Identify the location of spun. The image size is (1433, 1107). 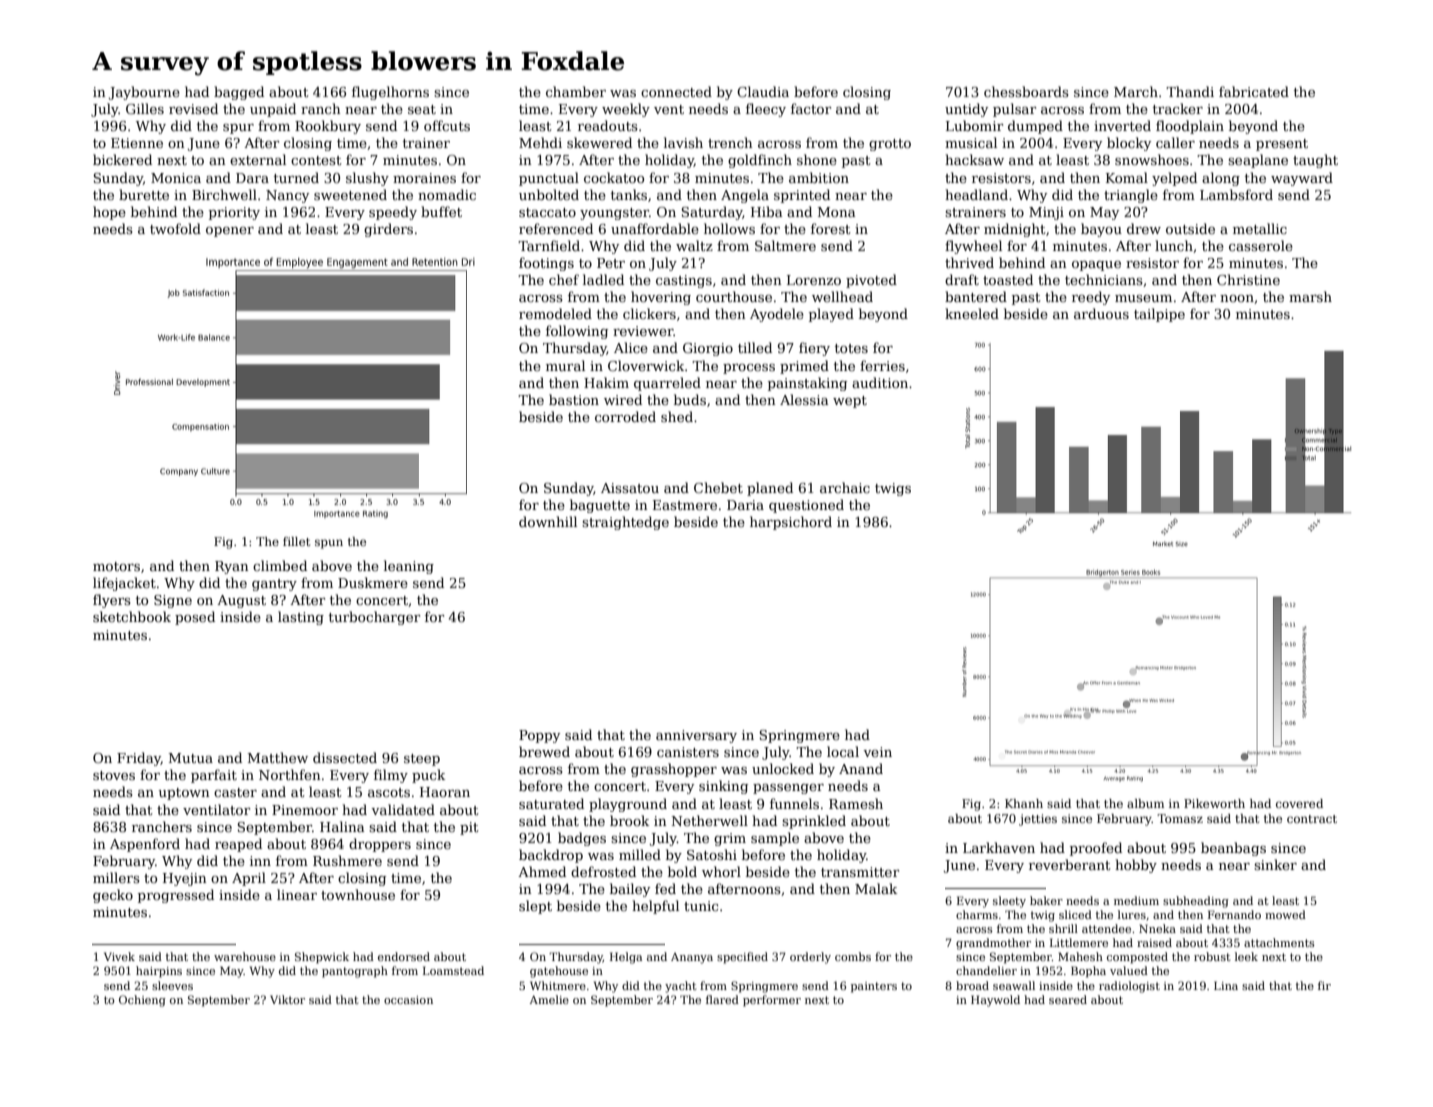
(329, 544).
